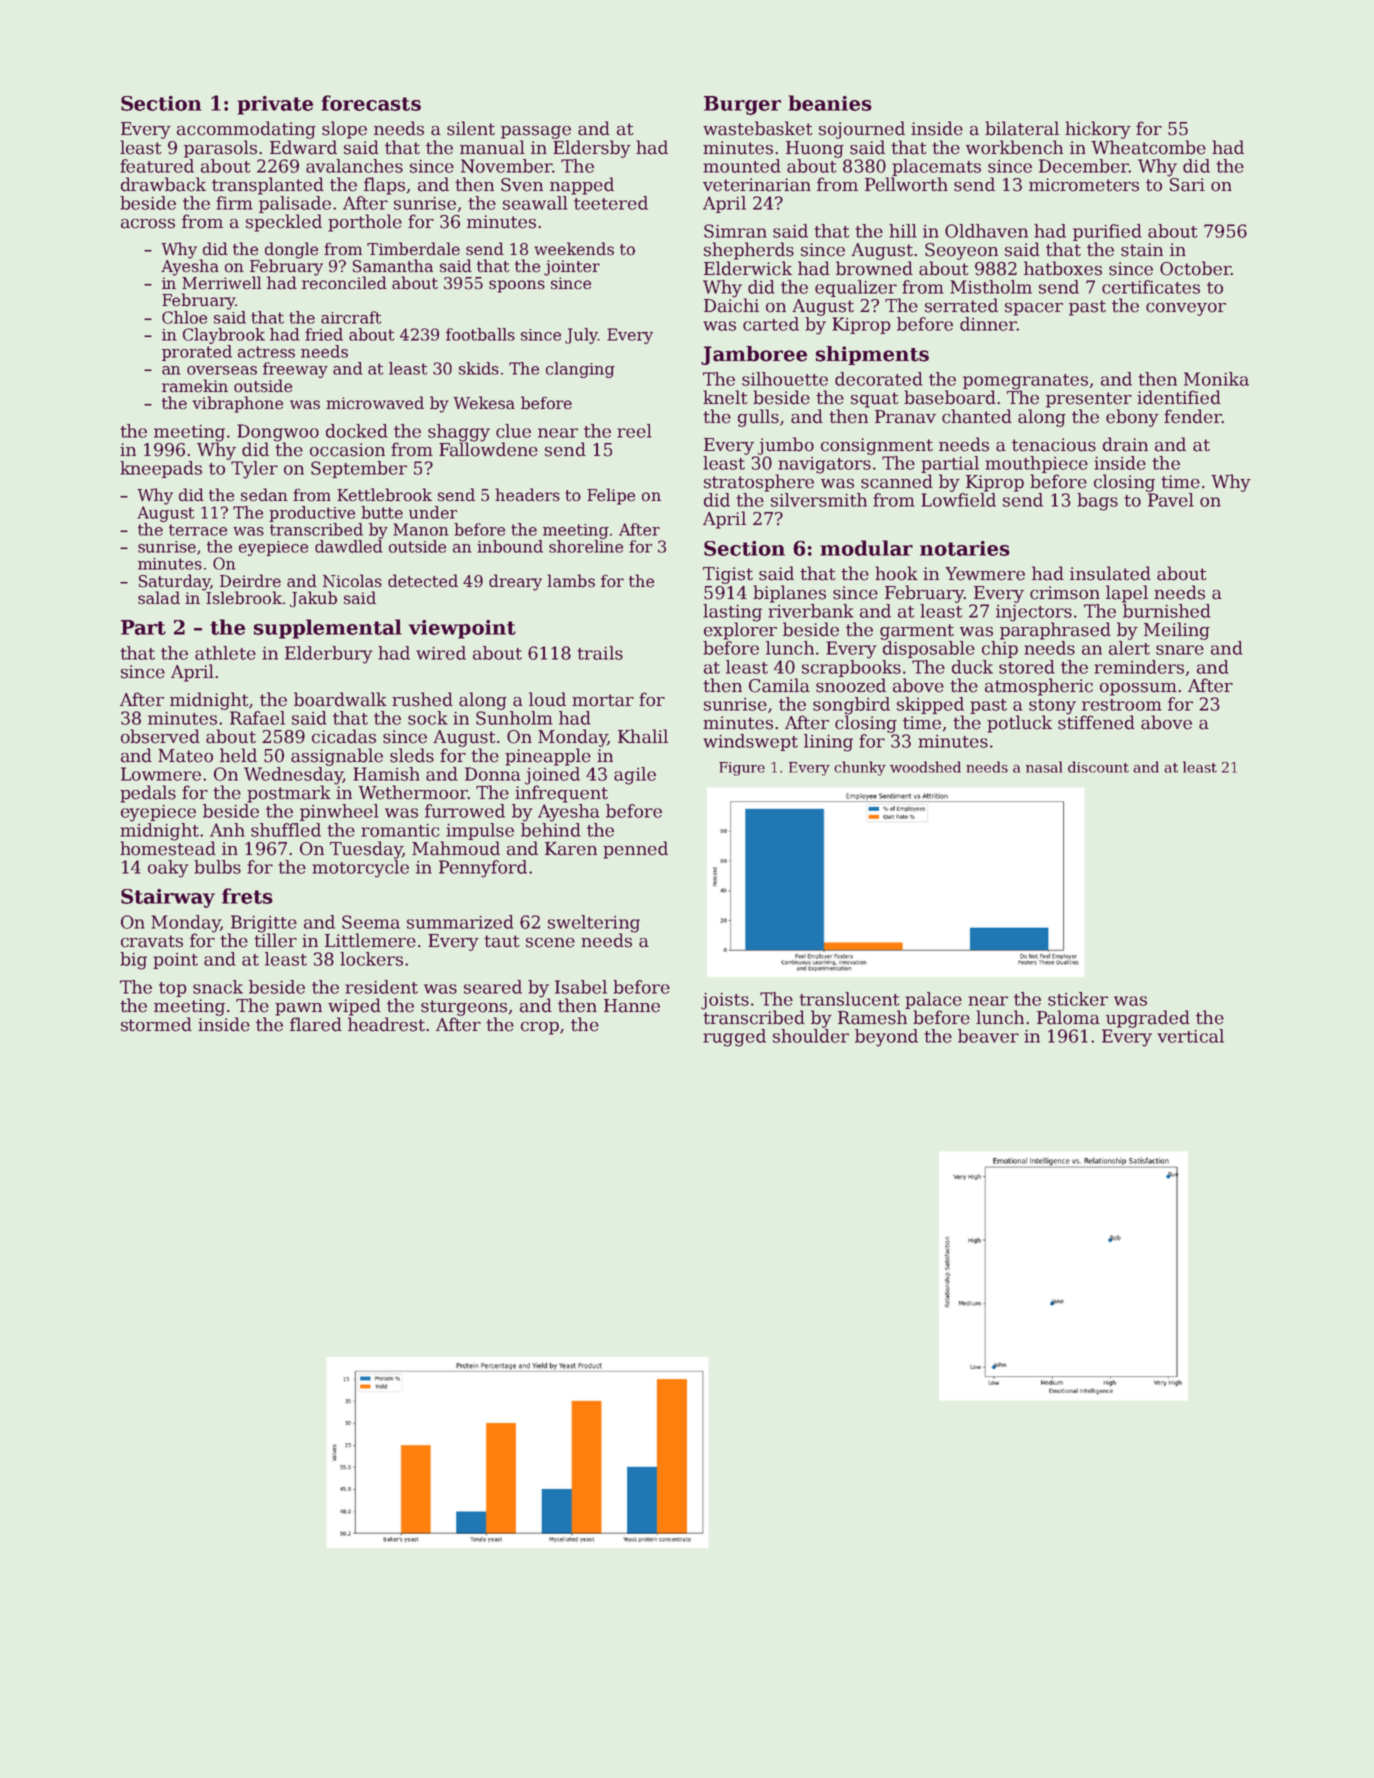  I want to click on windswept, so click(750, 742).
